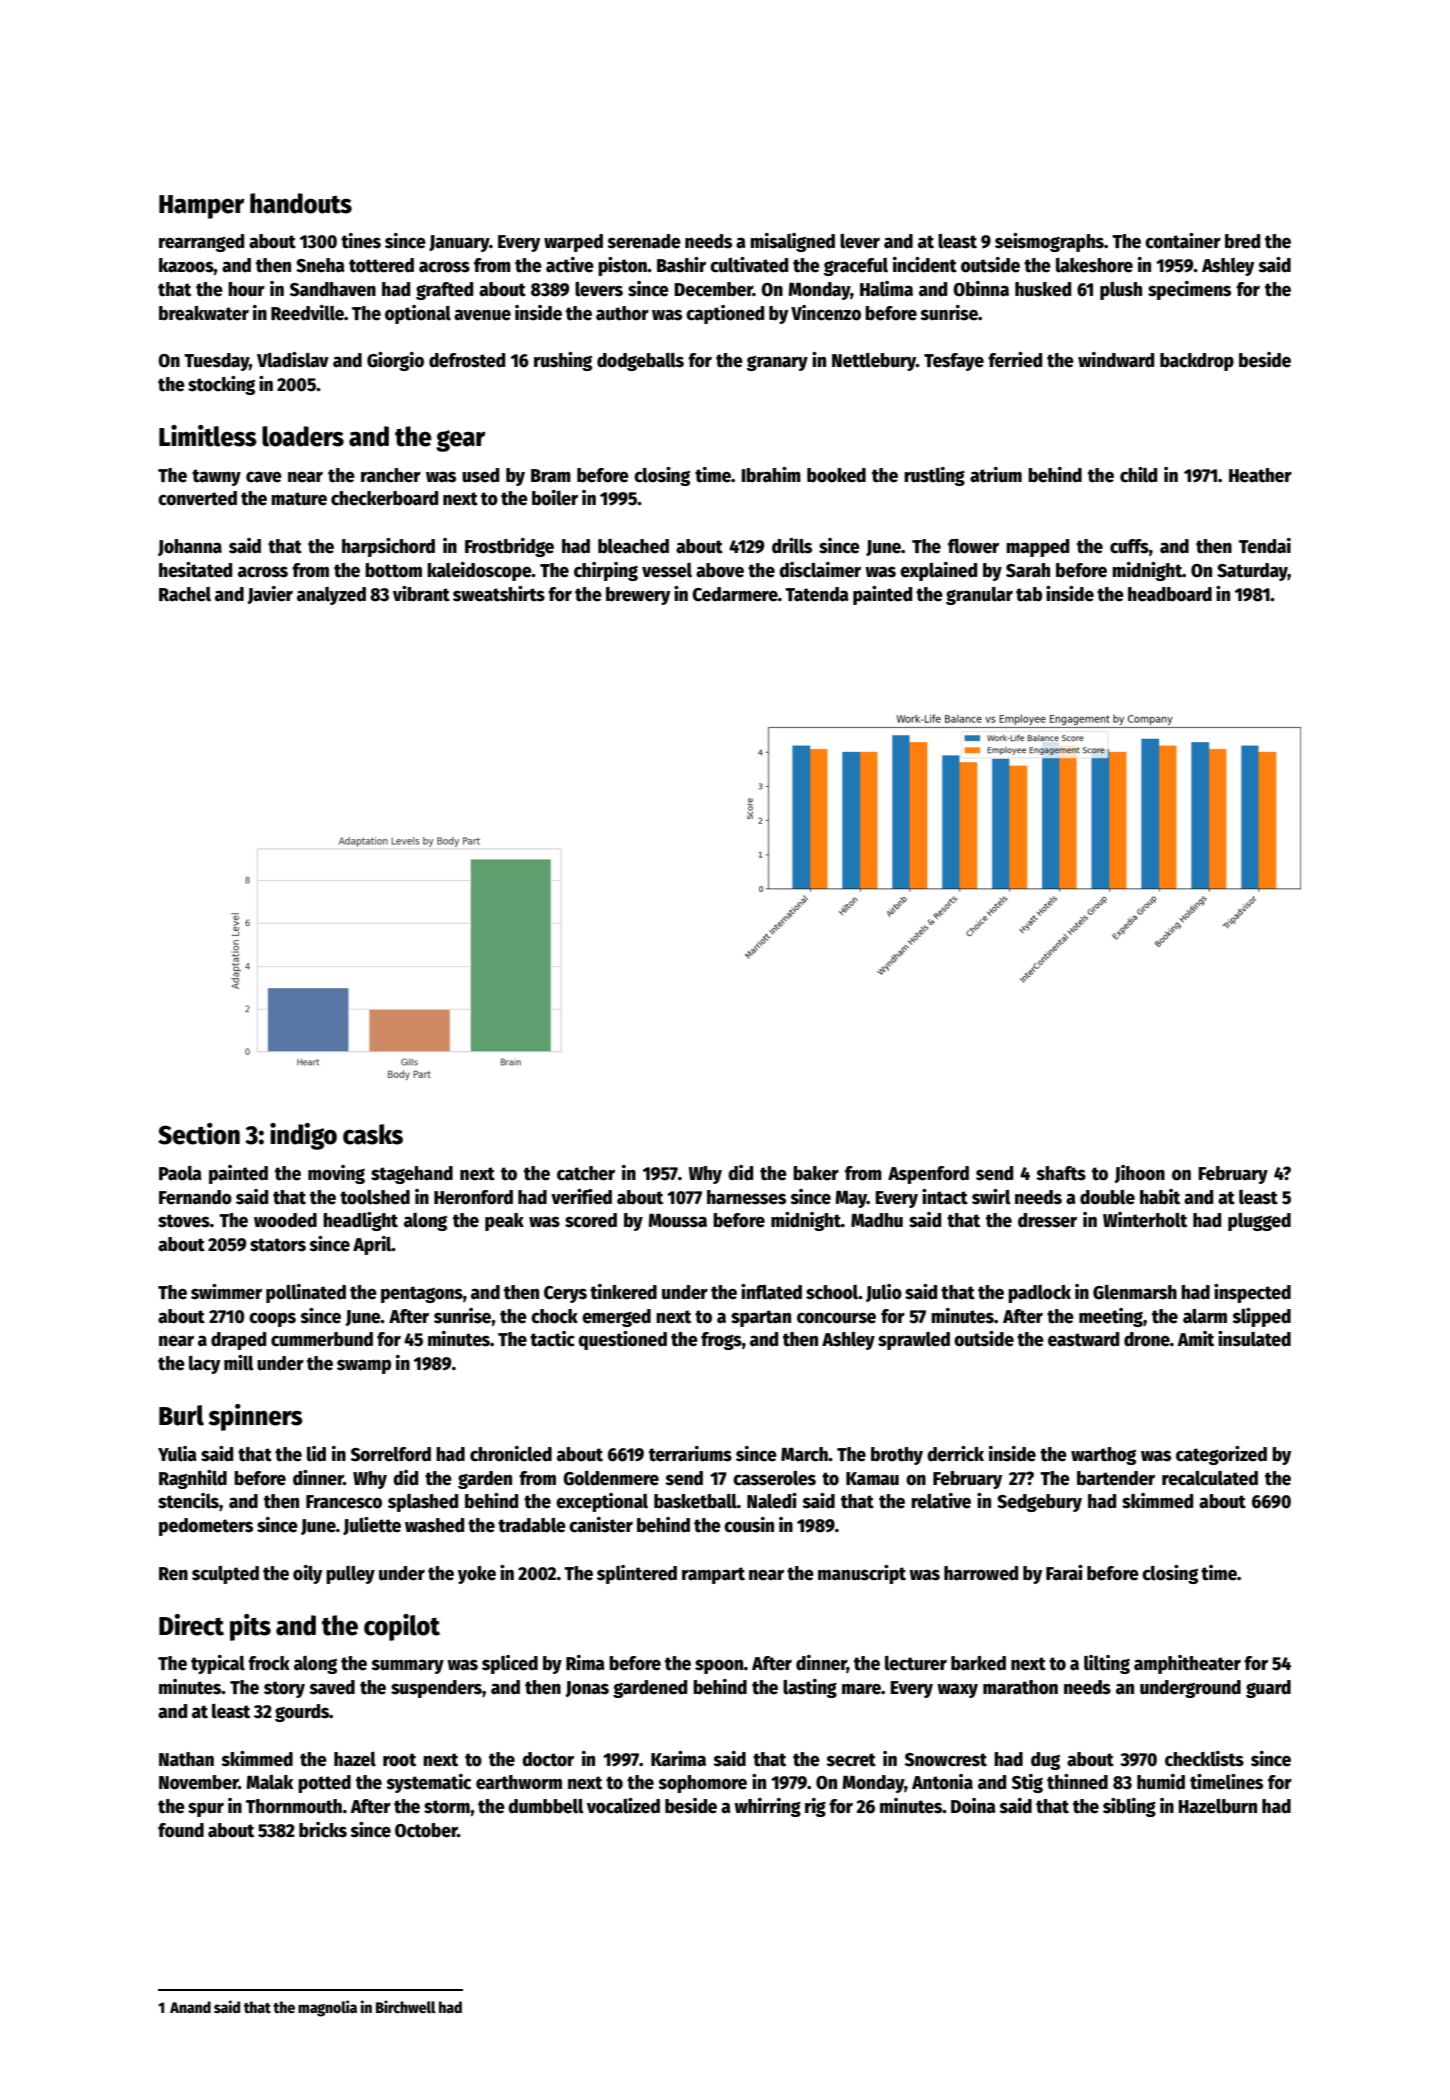  I want to click on headboard, so click(1170, 594).
